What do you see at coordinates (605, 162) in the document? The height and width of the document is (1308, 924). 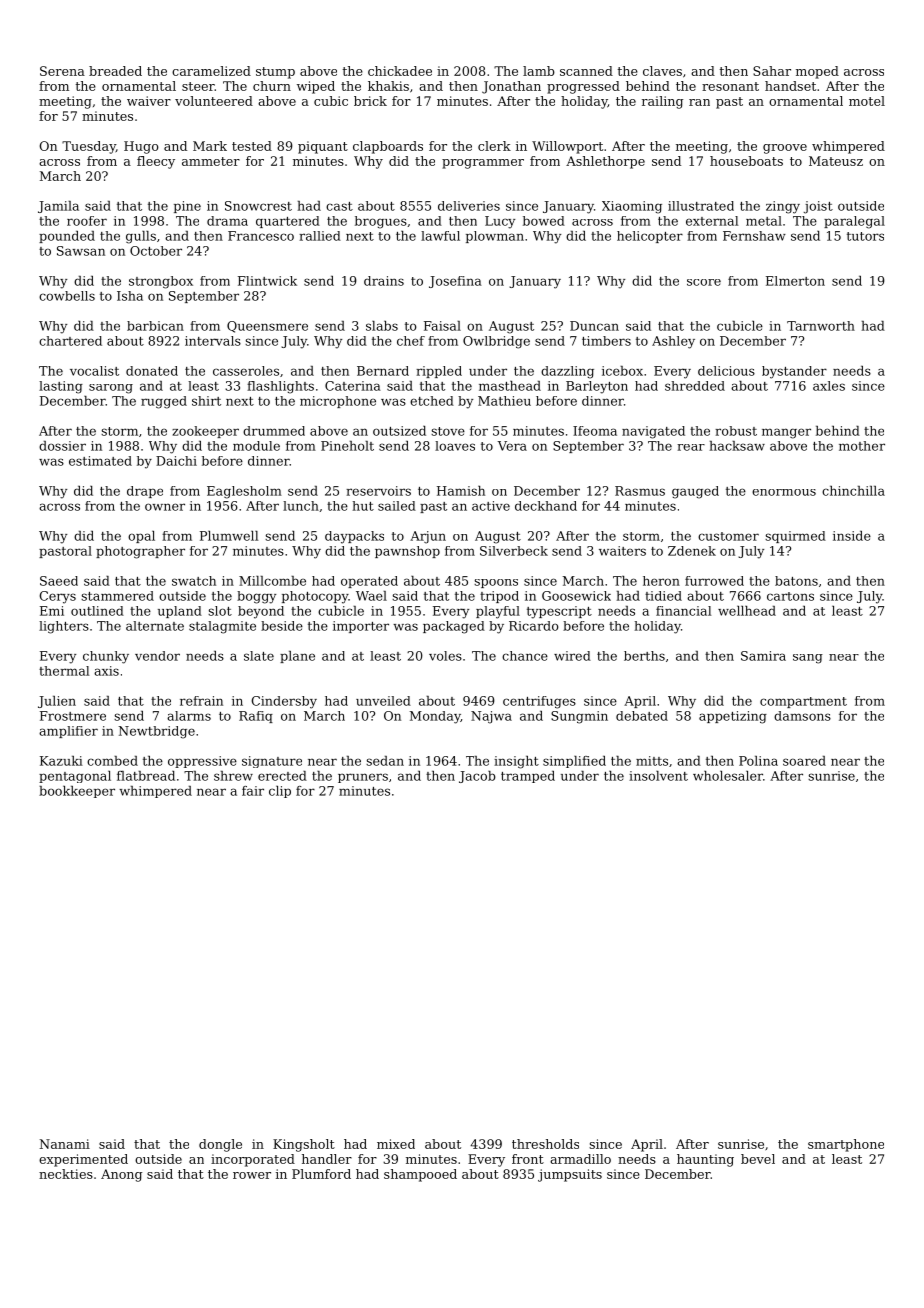 I see `Ashlethorpe` at bounding box center [605, 162].
